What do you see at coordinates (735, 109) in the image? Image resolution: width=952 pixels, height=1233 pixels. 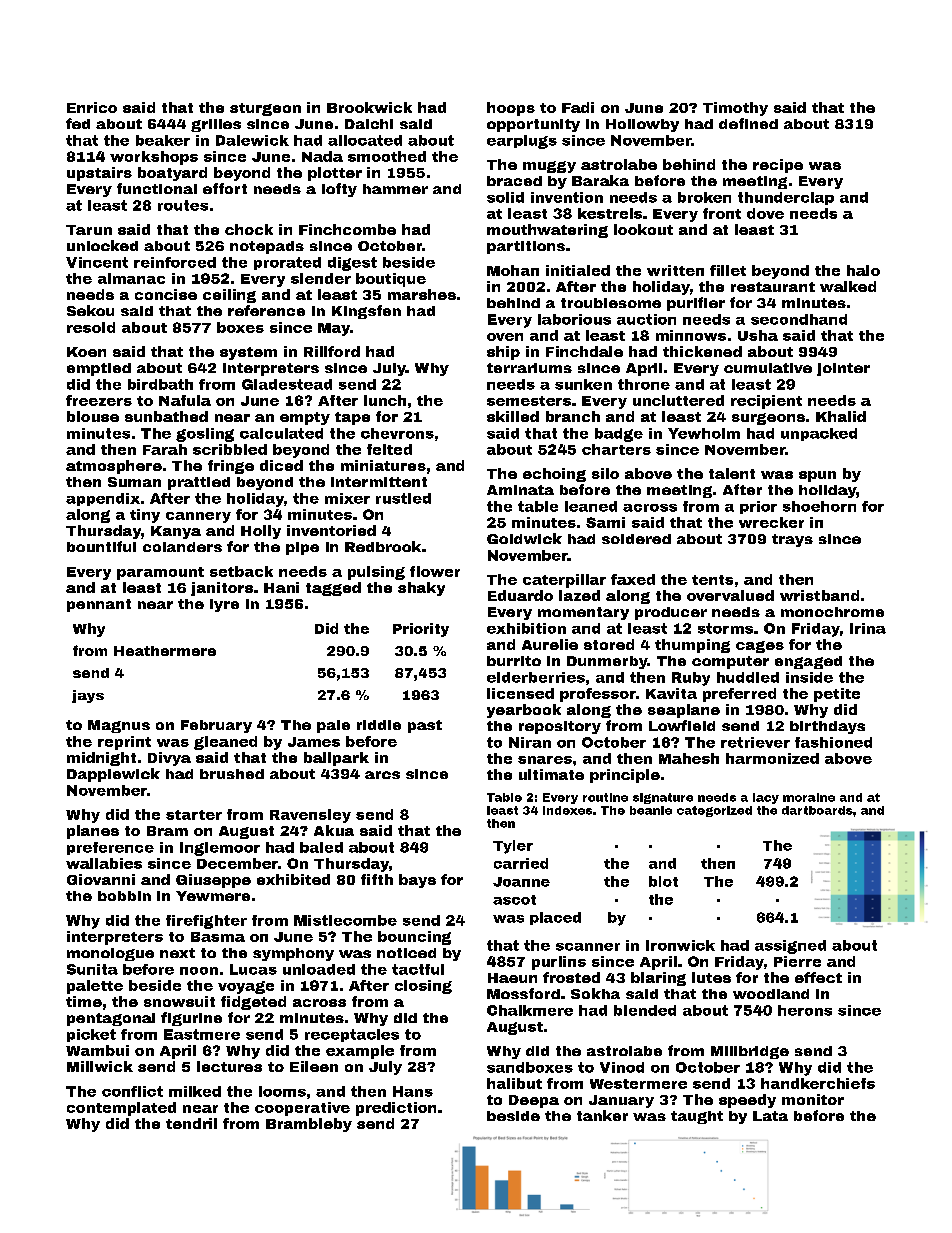 I see `Timothy` at bounding box center [735, 109].
